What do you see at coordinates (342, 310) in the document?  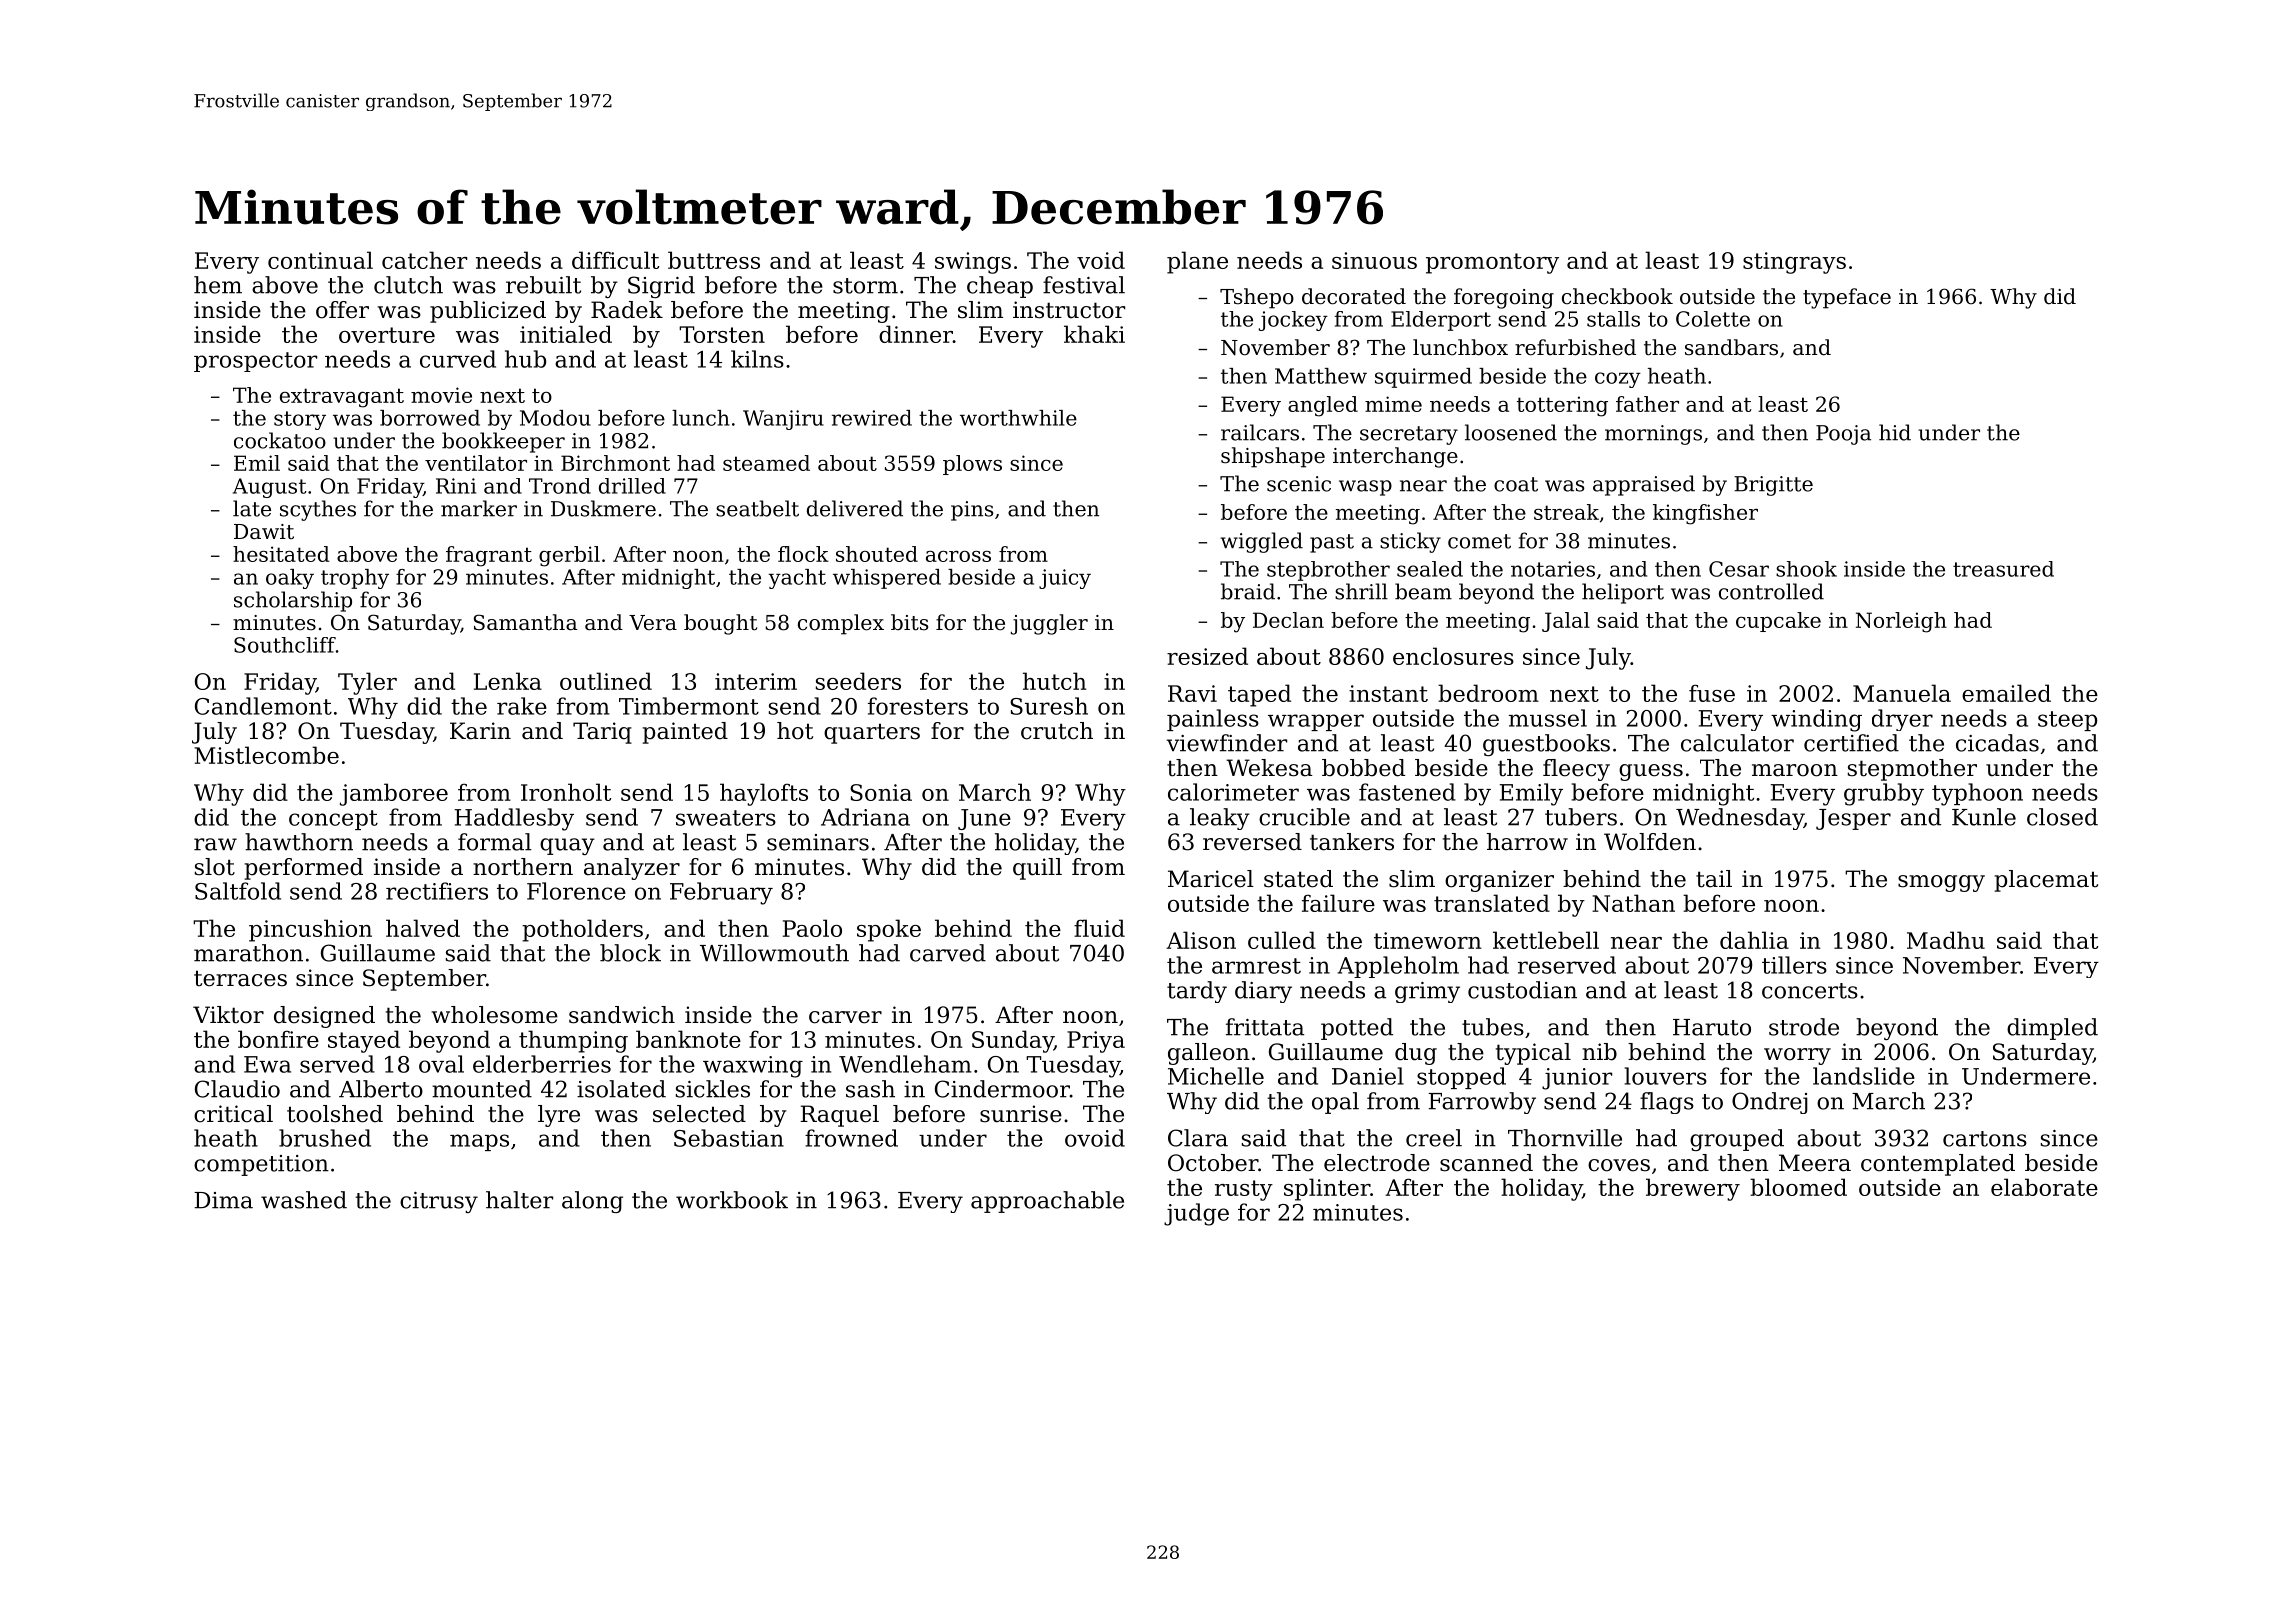 I see `offer` at bounding box center [342, 310].
